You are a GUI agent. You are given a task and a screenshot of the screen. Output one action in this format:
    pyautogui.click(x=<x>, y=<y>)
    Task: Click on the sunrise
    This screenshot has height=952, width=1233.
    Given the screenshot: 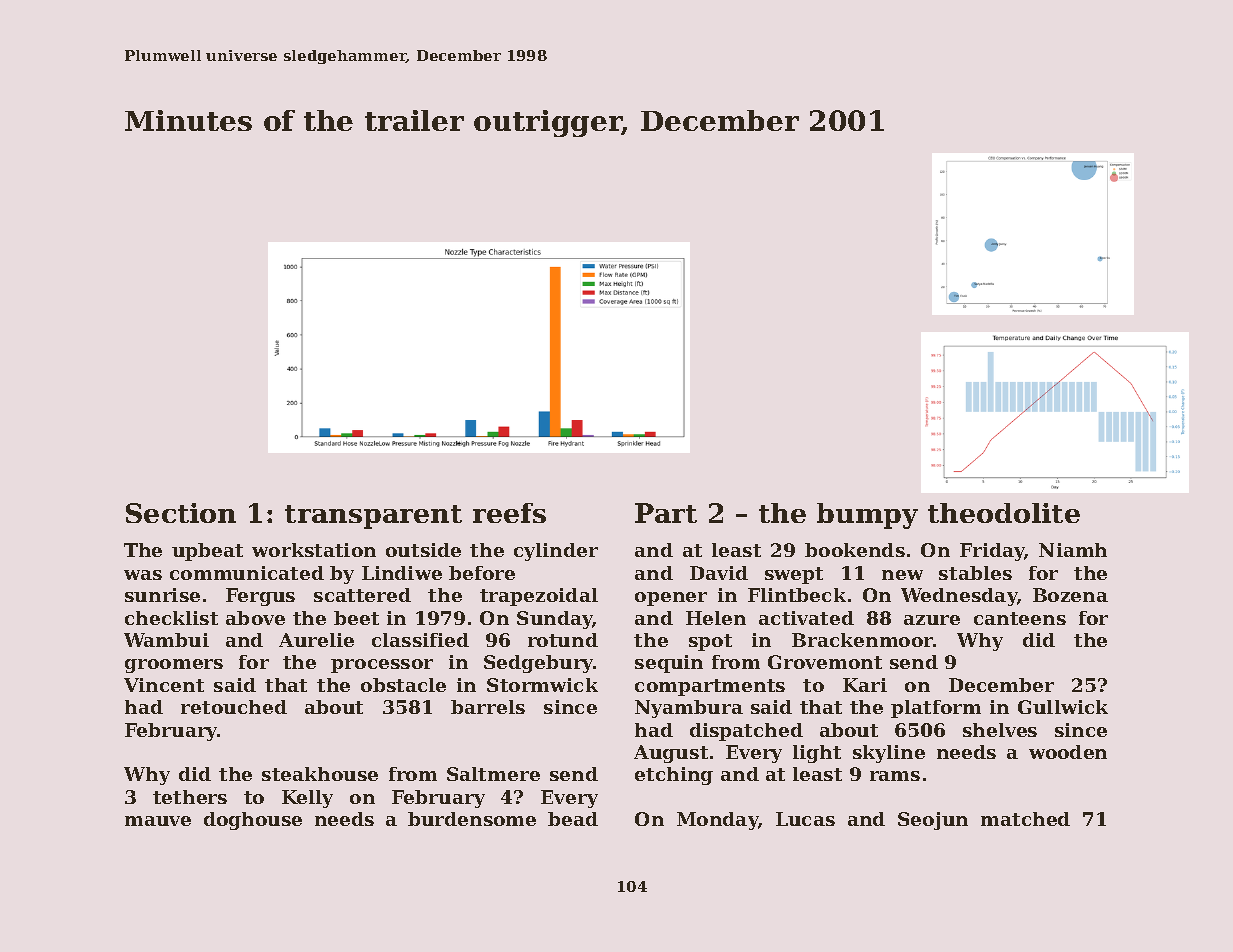 What is the action you would take?
    pyautogui.click(x=162, y=595)
